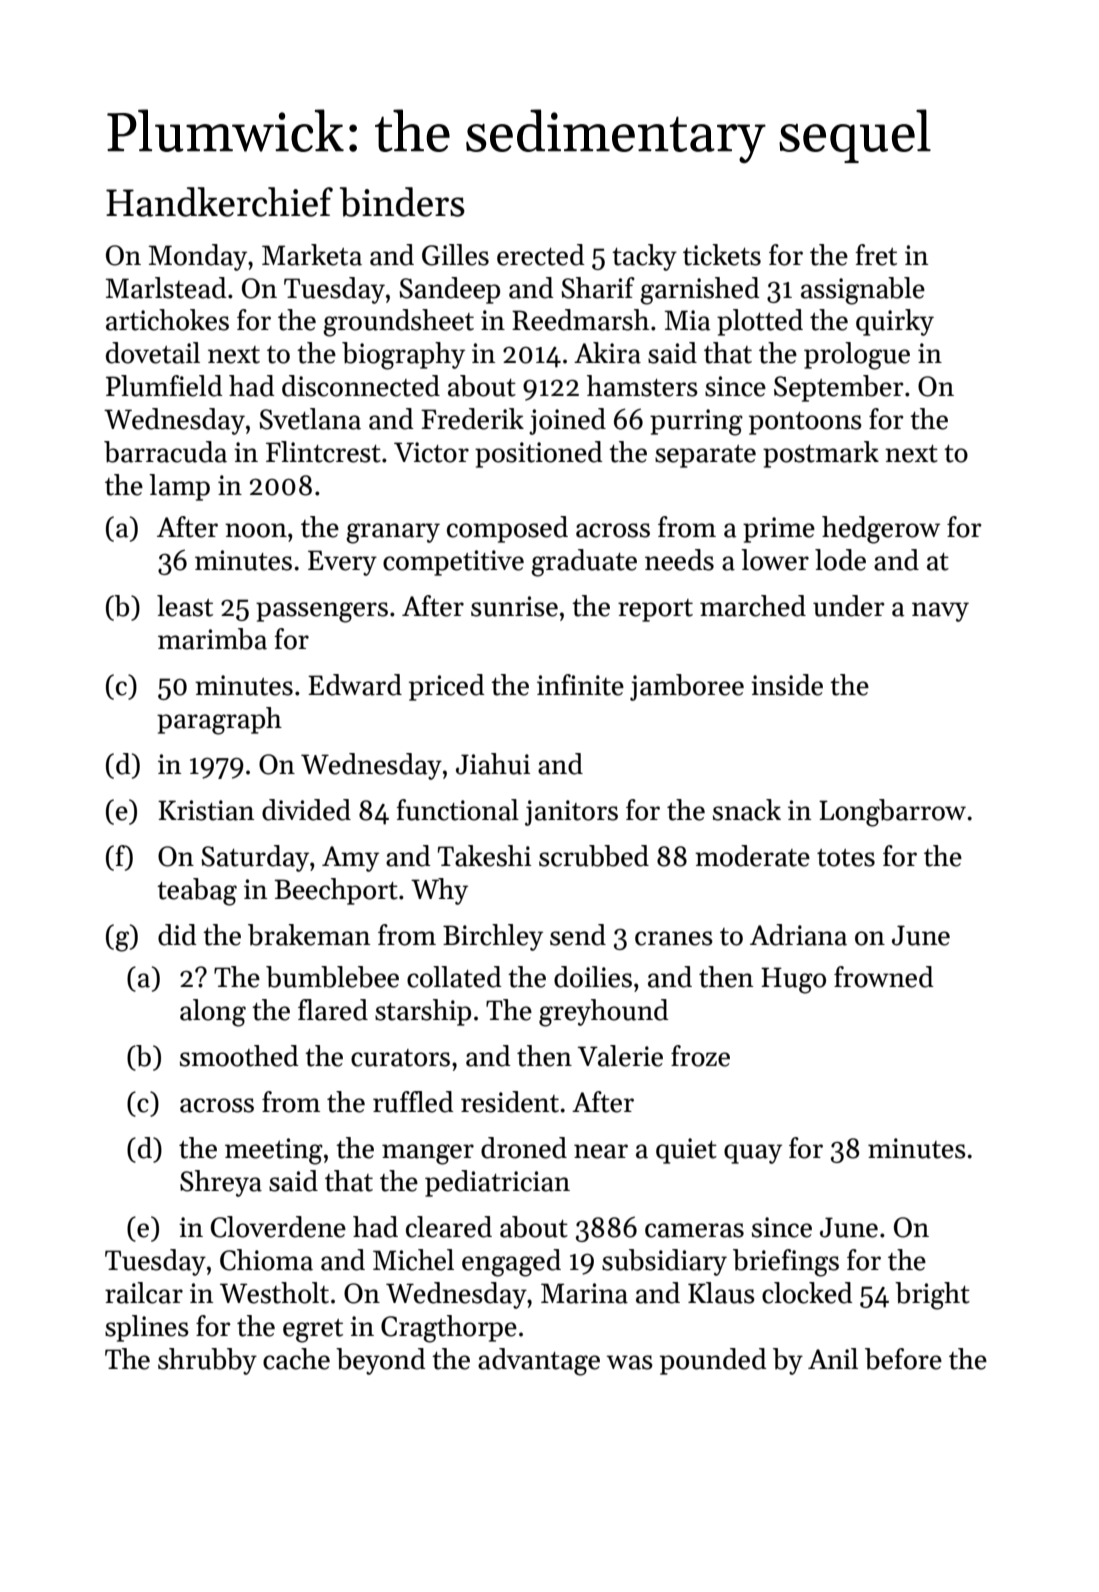 The height and width of the screenshot is (1592, 1099). Describe the element at coordinates (881, 530) in the screenshot. I see `hedgerow` at that location.
